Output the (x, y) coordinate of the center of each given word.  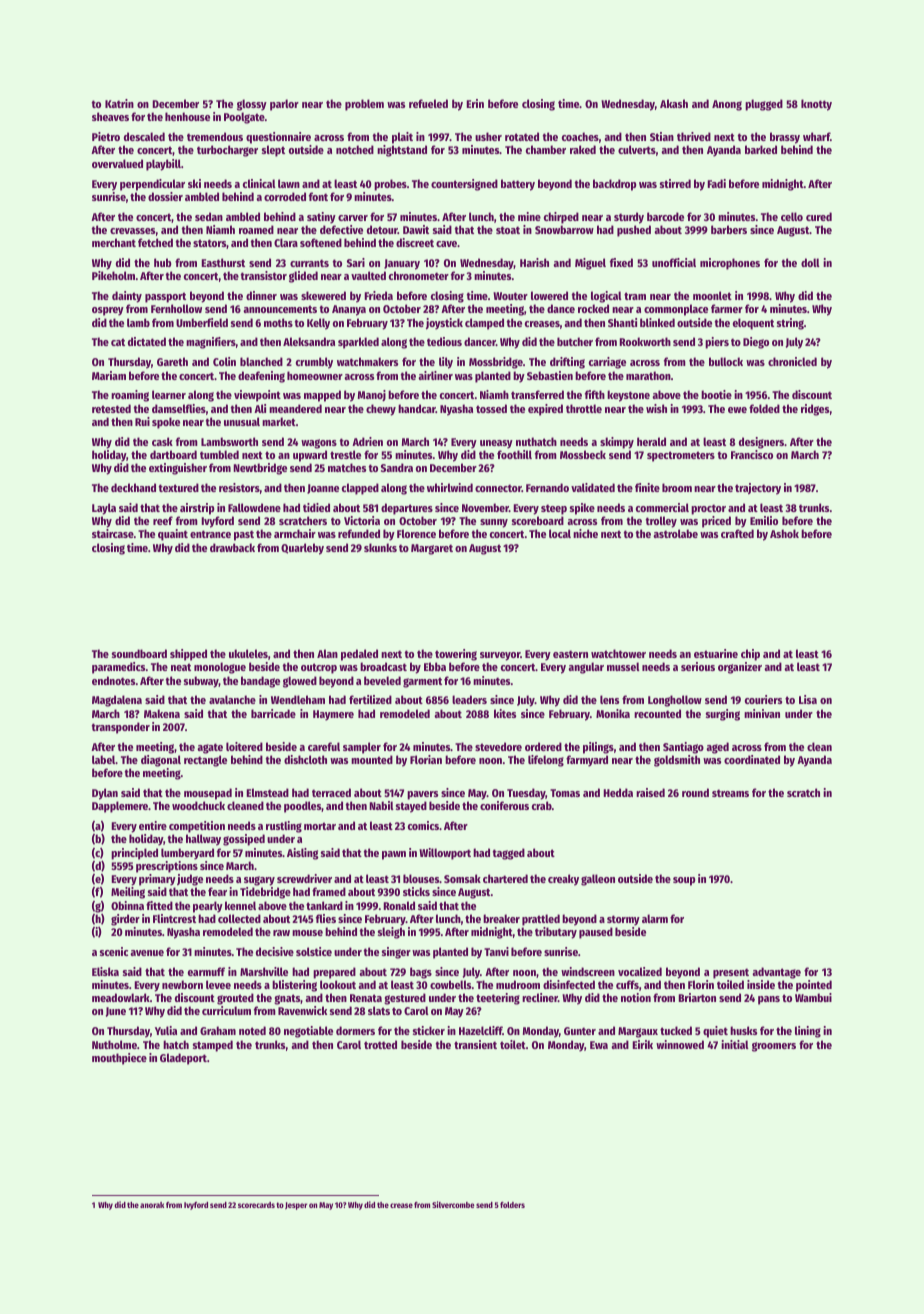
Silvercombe (453, 1204)
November (485, 507)
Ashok (784, 533)
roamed (256, 229)
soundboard (139, 653)
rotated (522, 136)
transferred (537, 394)
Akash (674, 103)
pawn (394, 855)
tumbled (219, 454)
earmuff (206, 971)
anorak (152, 1205)
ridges (815, 410)
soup (684, 881)
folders (512, 1205)
